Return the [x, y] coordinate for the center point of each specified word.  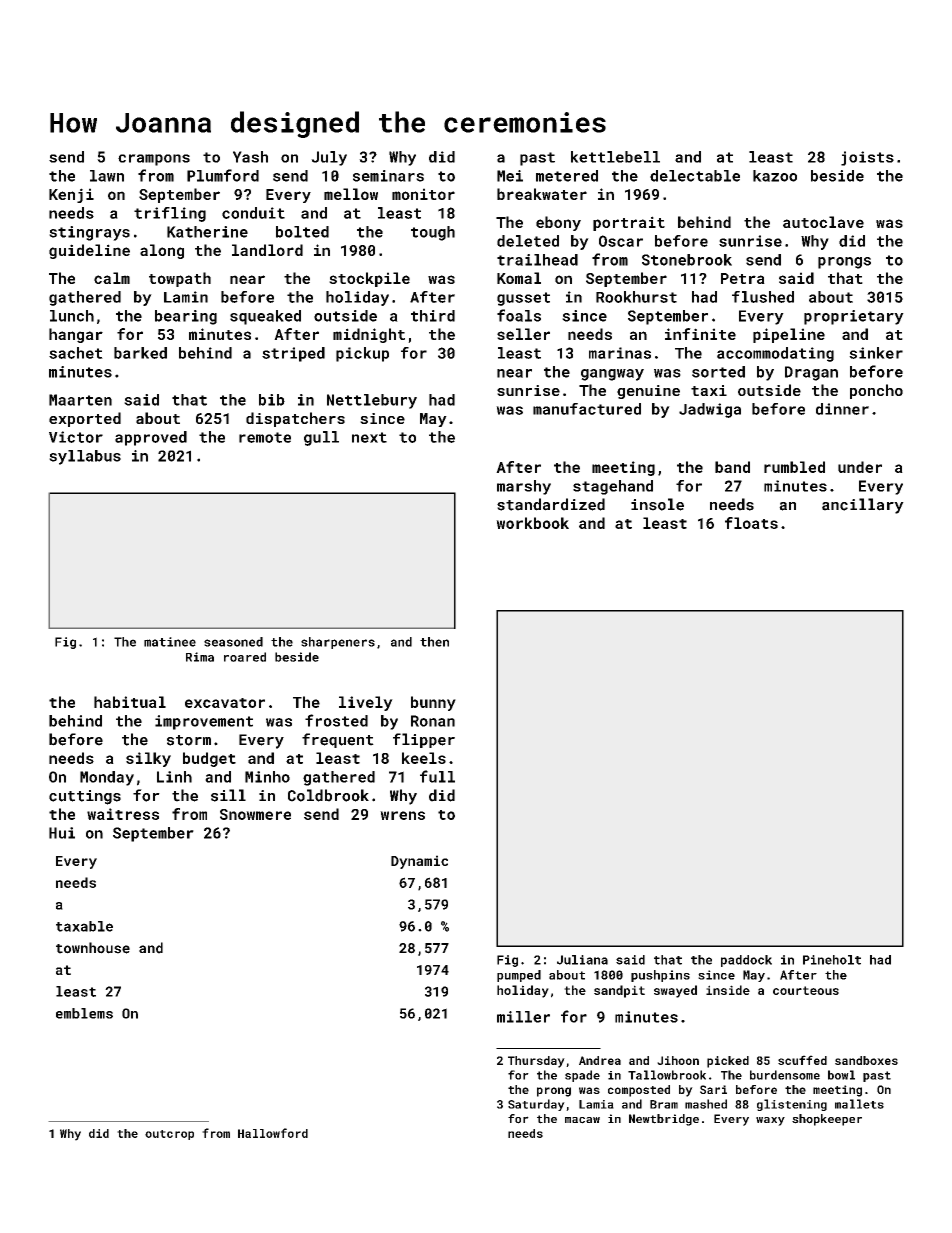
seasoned [233, 642]
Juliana [582, 960]
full [437, 776]
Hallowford [273, 1133]
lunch [72, 316]
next [369, 437]
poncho [876, 391]
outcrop [169, 1135]
